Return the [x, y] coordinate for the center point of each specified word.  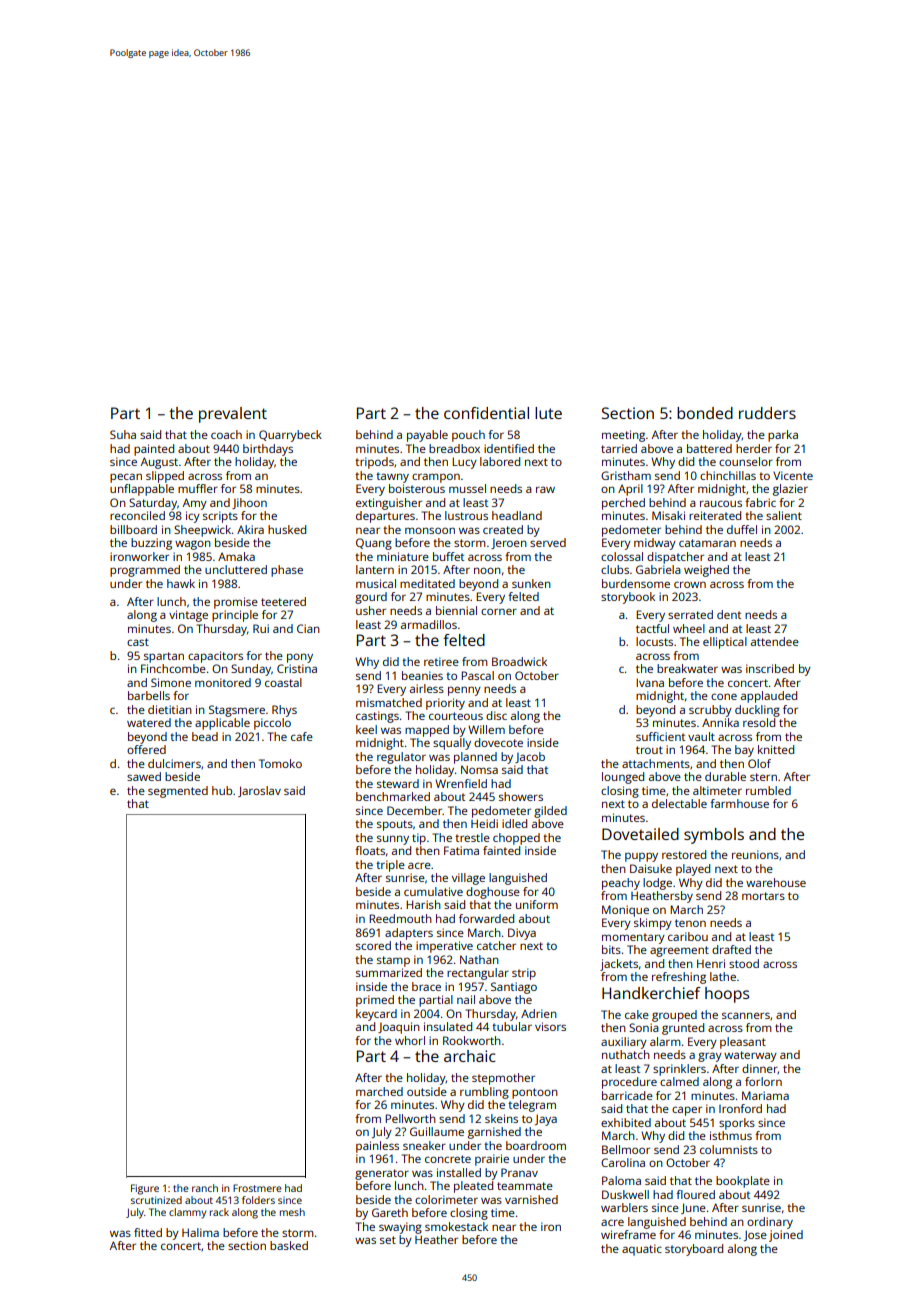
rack [219, 1212]
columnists [729, 1149]
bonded [705, 413]
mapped [427, 731]
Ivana [650, 682]
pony [300, 658]
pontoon [535, 1093]
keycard [376, 1015]
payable [427, 436]
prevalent [233, 415]
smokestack [456, 1226]
